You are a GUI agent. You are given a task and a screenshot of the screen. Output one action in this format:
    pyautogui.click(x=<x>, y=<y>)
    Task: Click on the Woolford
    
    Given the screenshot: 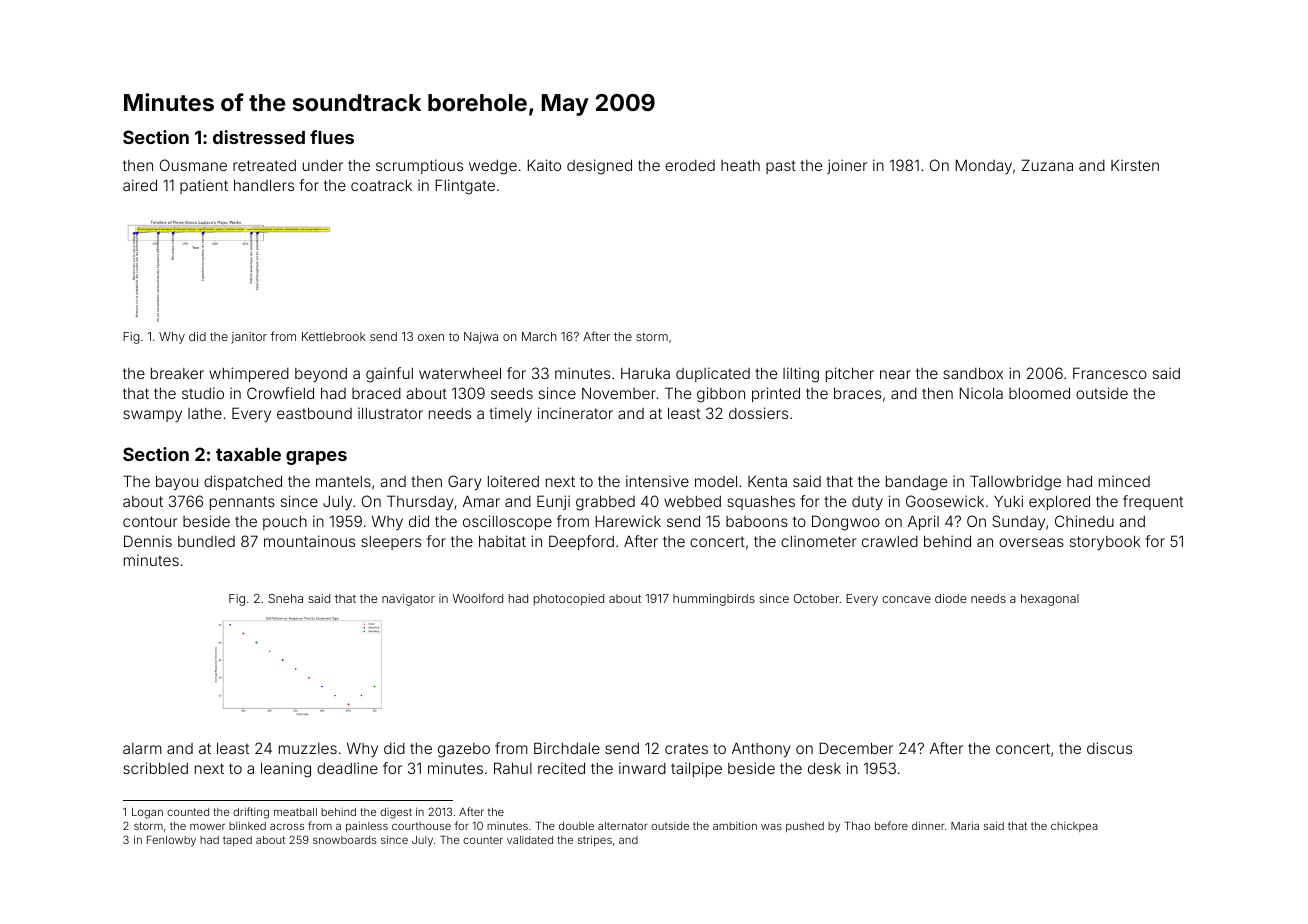 What is the action you would take?
    pyautogui.click(x=477, y=598)
